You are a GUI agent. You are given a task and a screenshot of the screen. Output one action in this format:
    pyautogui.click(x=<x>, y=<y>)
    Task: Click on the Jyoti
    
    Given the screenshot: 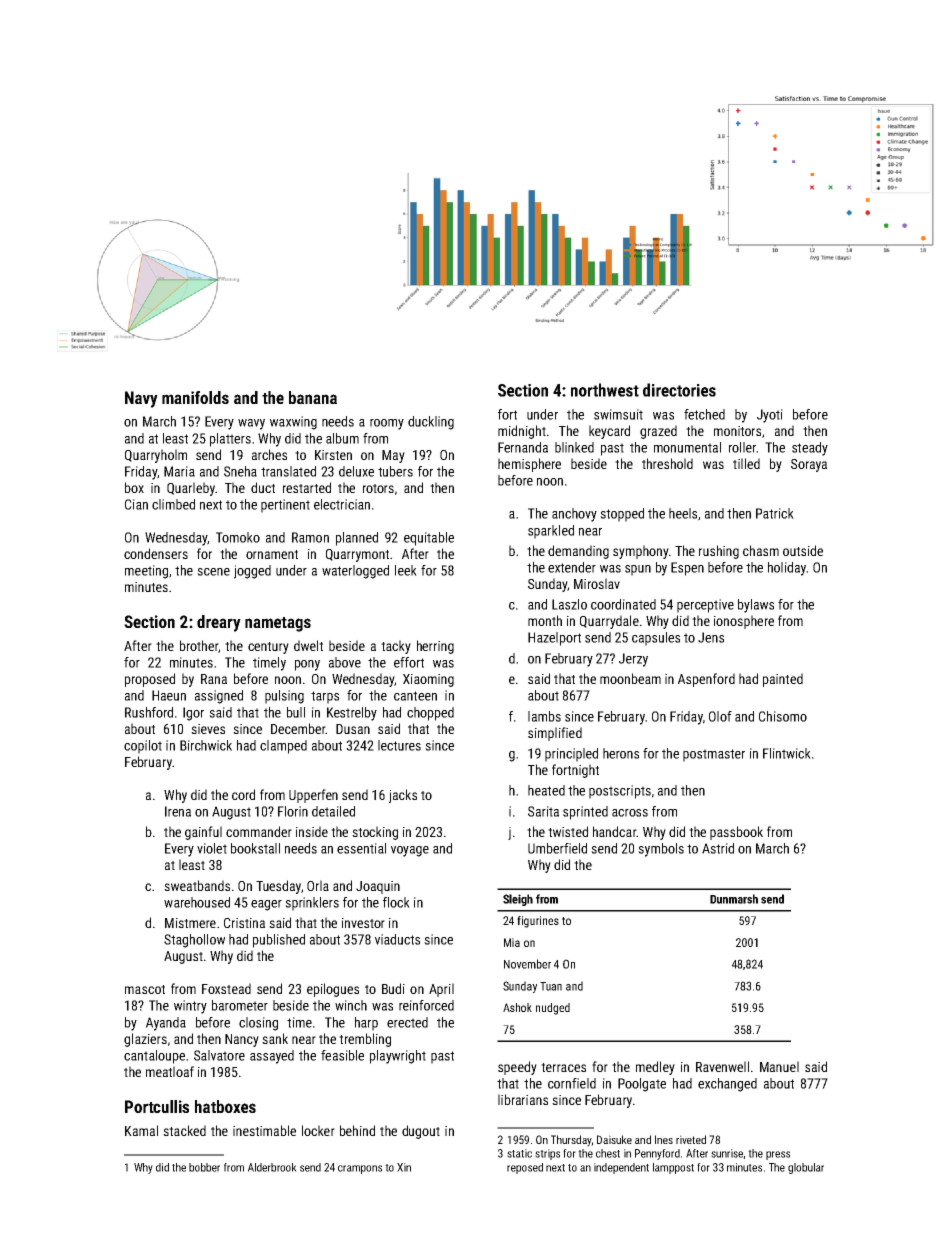 What is the action you would take?
    pyautogui.click(x=770, y=416)
